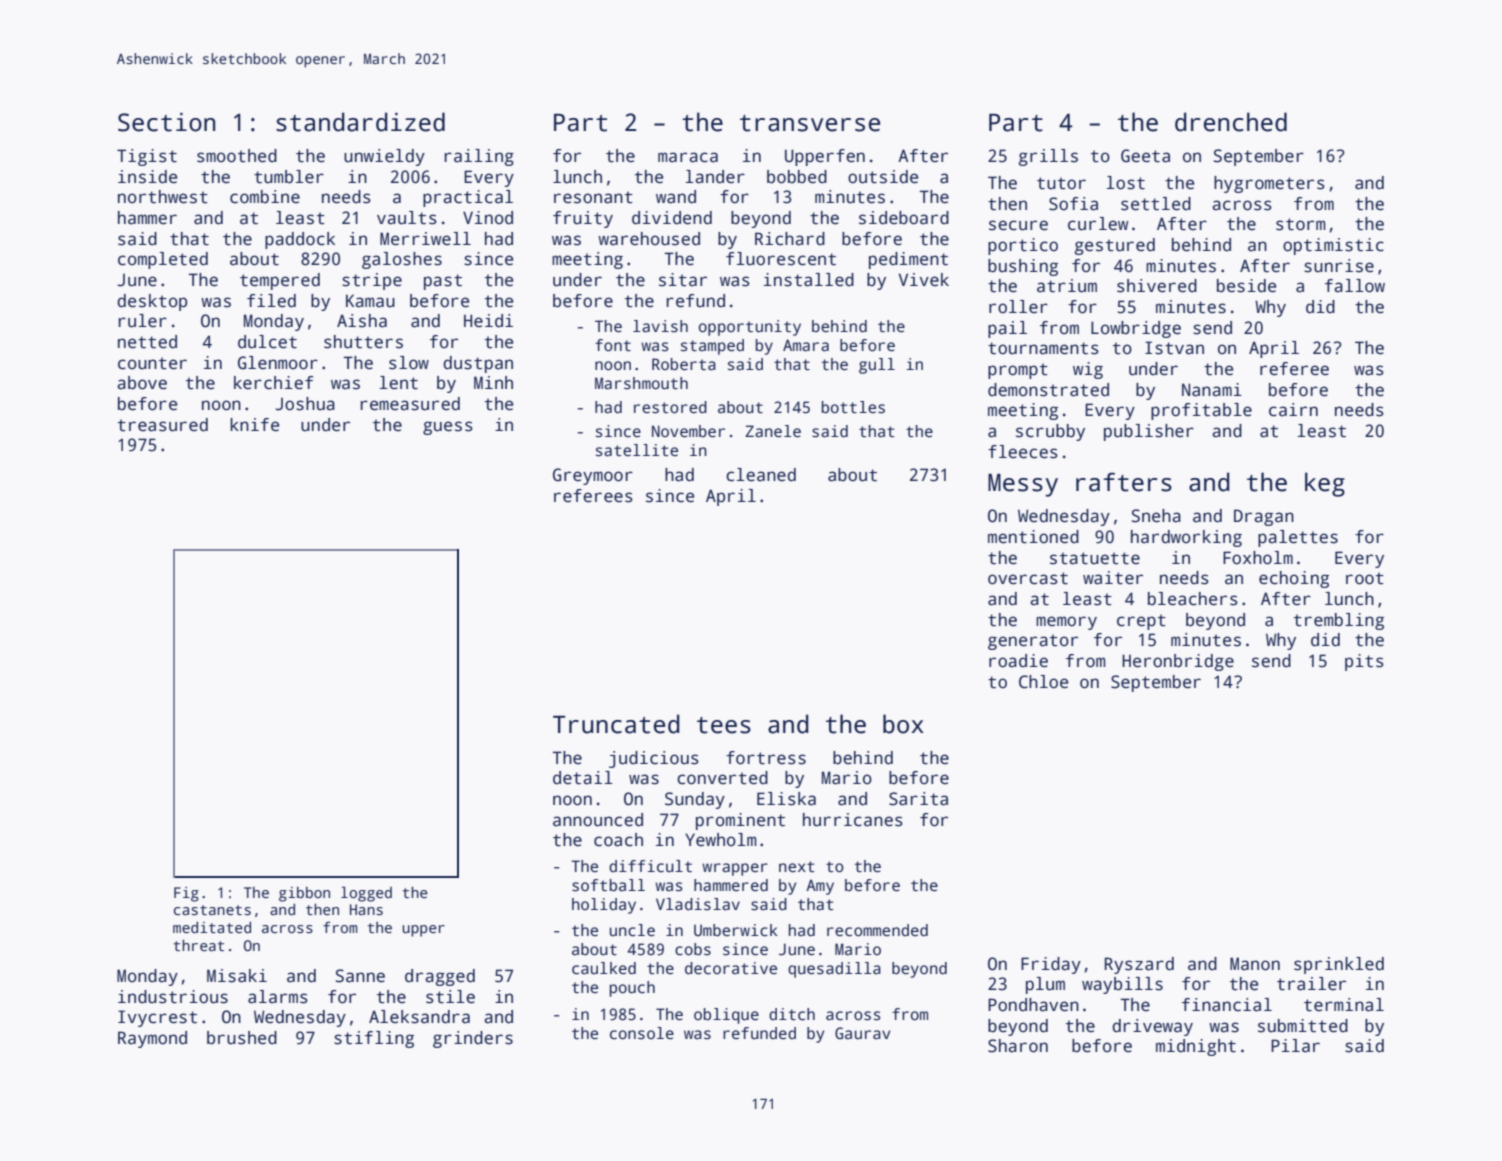 Image resolution: width=1502 pixels, height=1161 pixels. I want to click on detail, so click(583, 778).
